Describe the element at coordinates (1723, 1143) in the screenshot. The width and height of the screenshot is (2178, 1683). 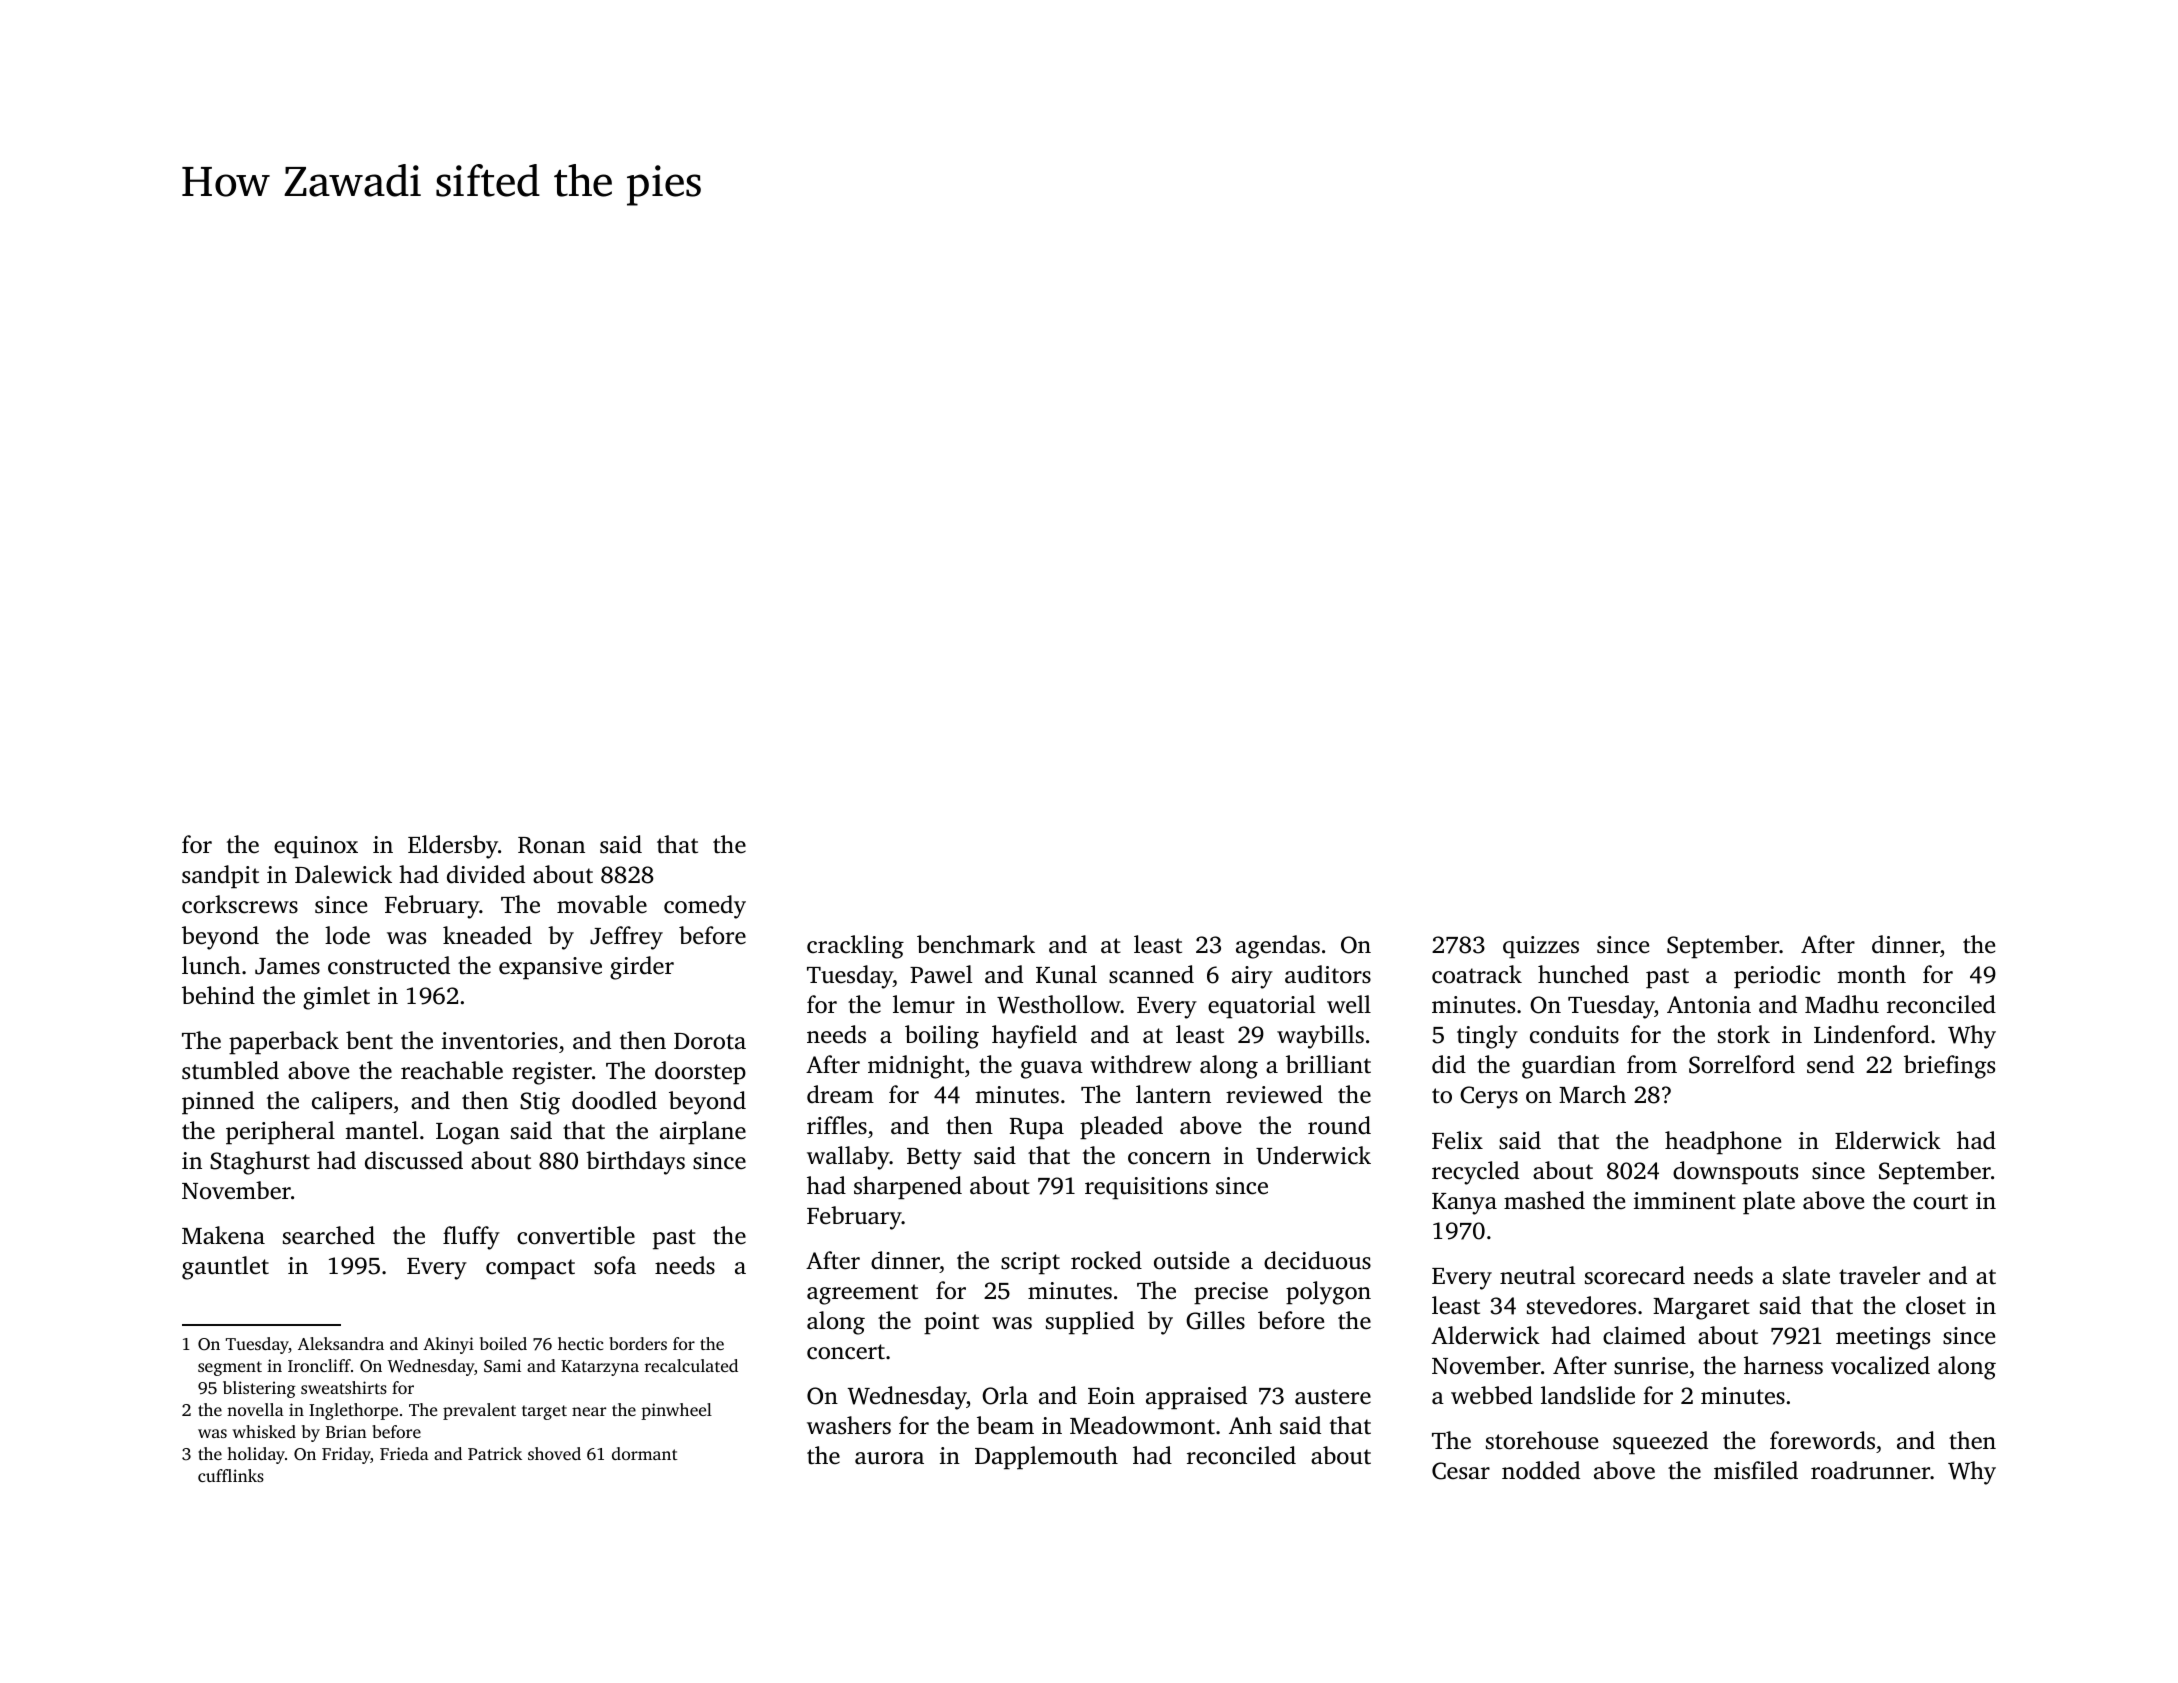
I see `headphone` at that location.
